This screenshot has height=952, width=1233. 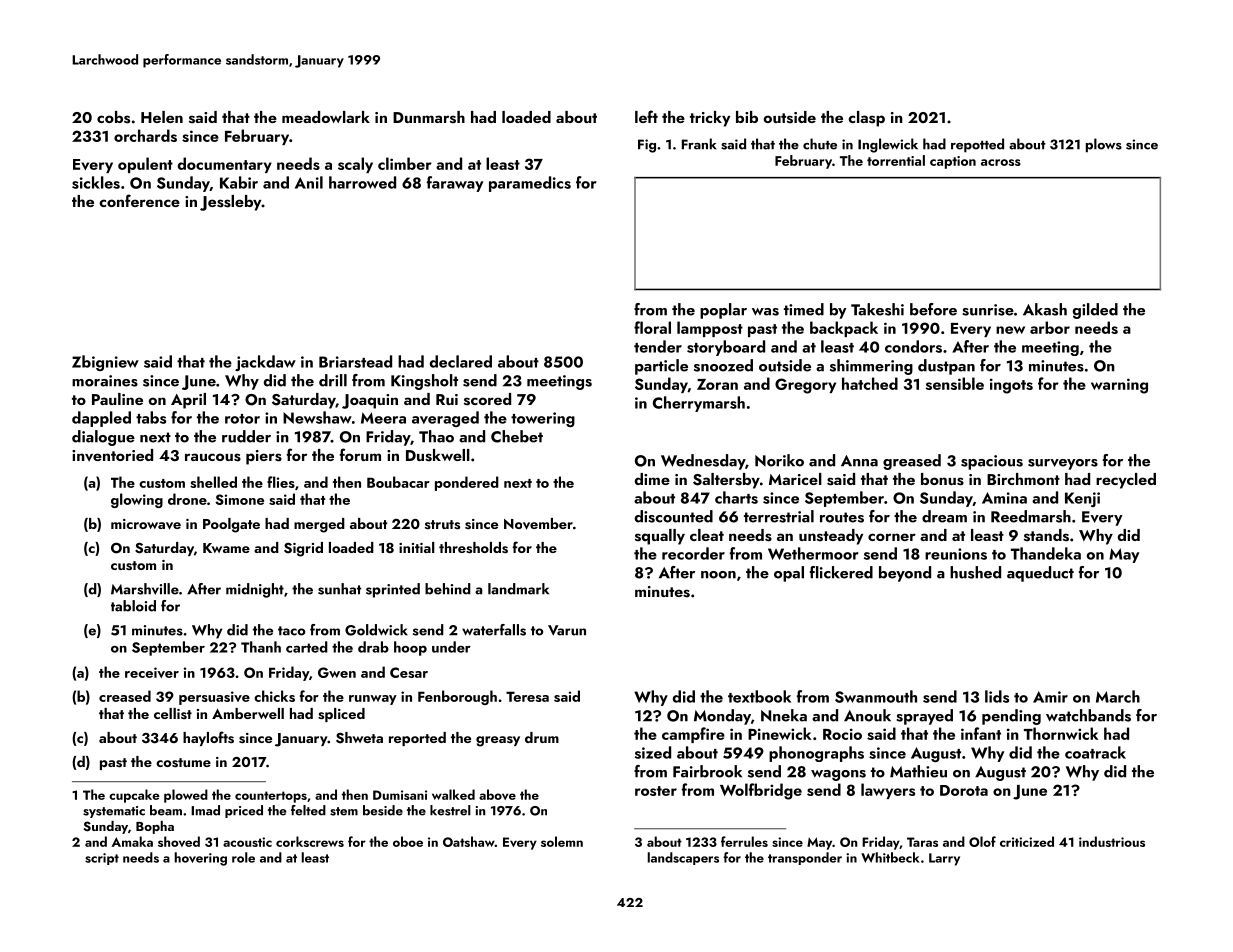 I want to click on Helen, so click(x=162, y=117).
